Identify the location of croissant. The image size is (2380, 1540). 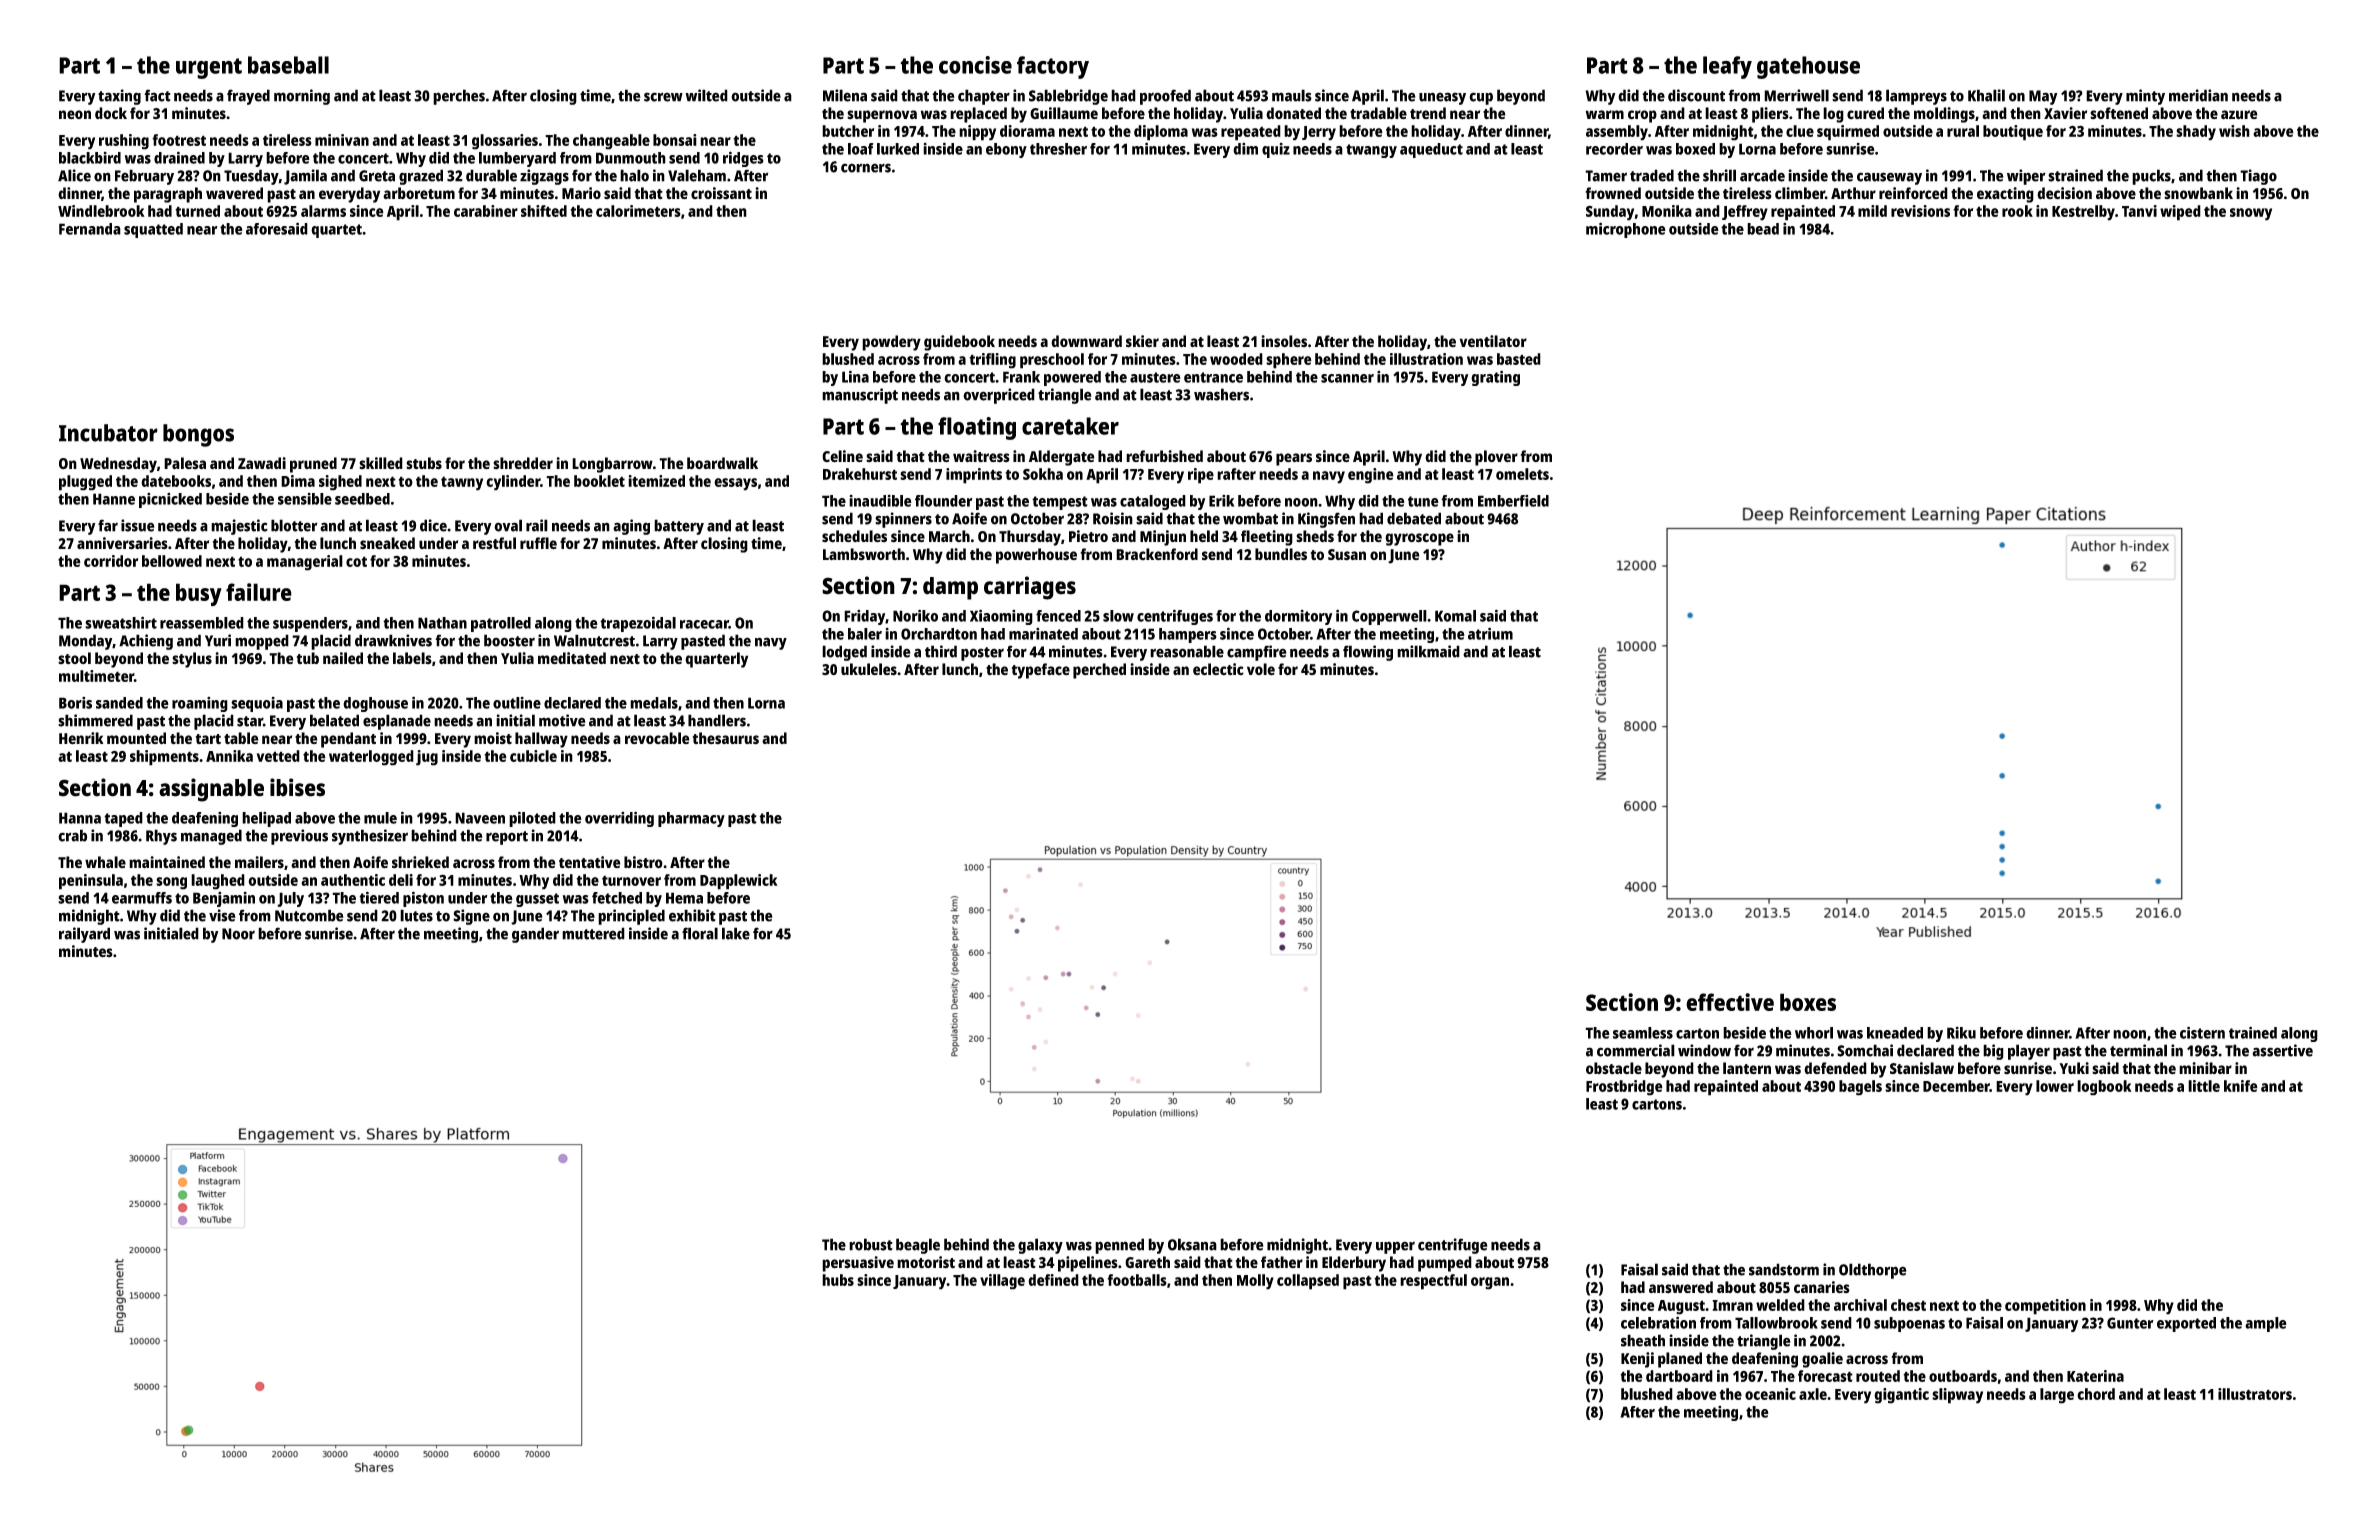
(721, 193).
